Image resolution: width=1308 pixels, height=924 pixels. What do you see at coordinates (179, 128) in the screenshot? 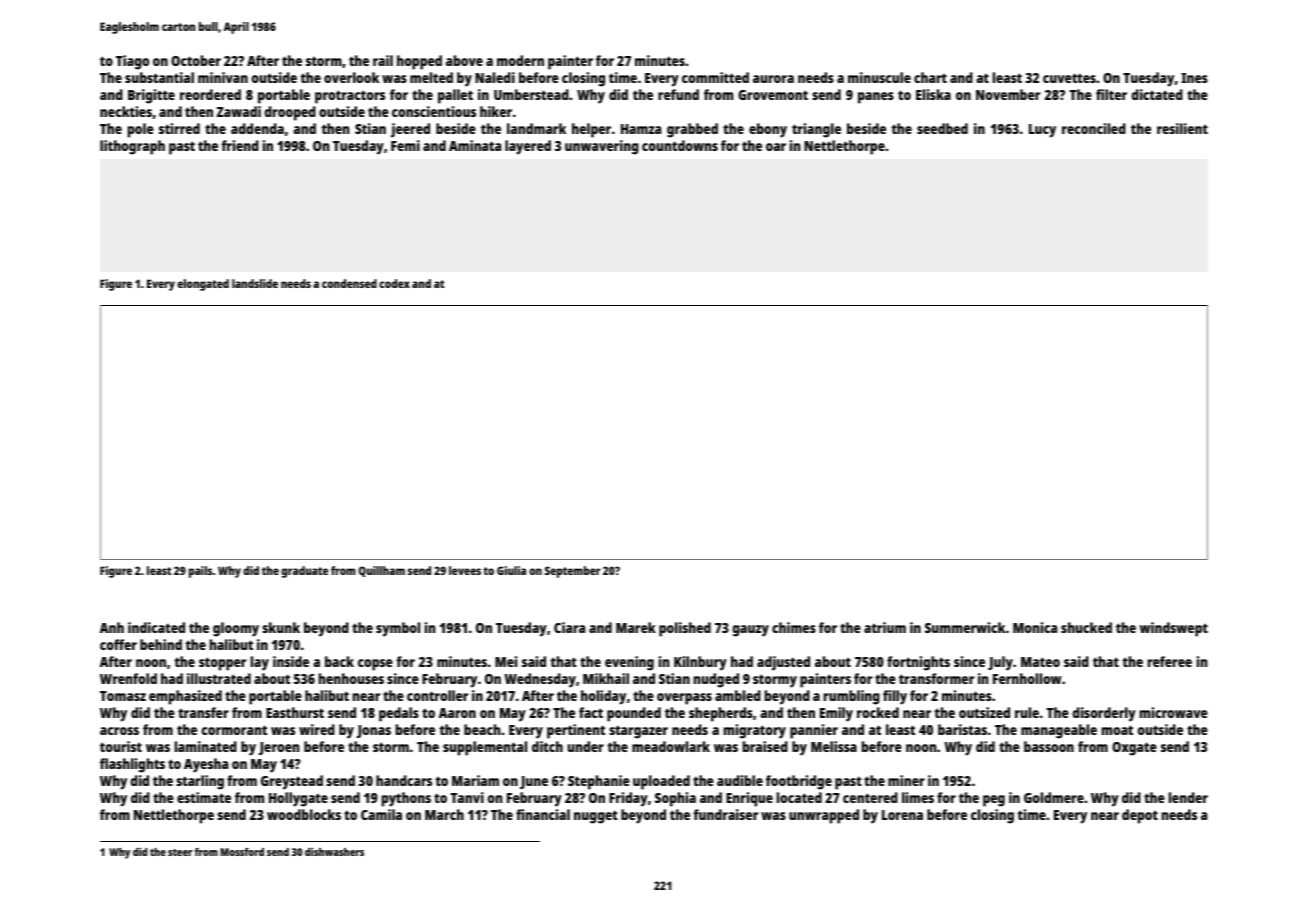
I see `stirred` at bounding box center [179, 128].
